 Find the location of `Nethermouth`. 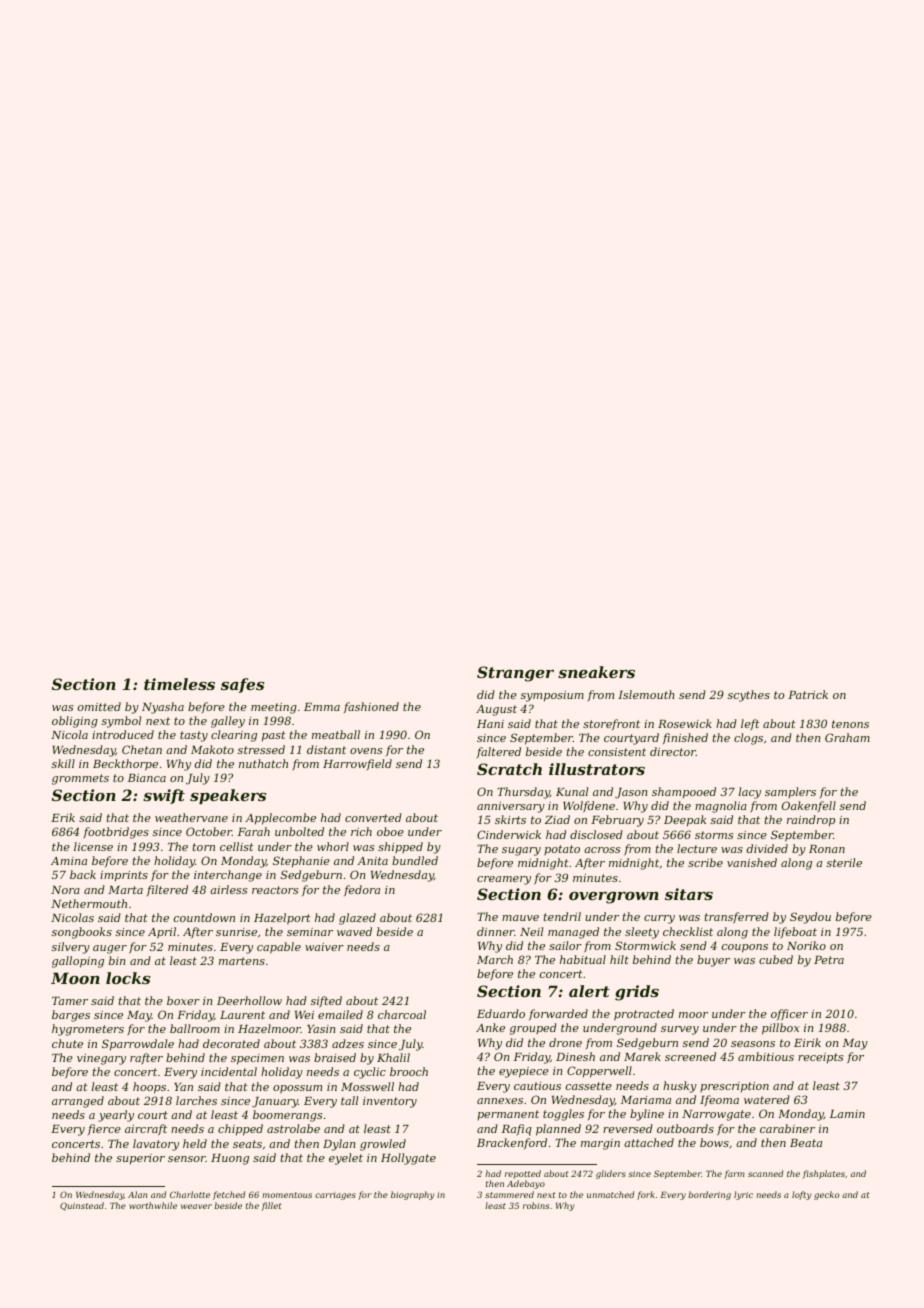

Nethermouth is located at coordinates (89, 903).
